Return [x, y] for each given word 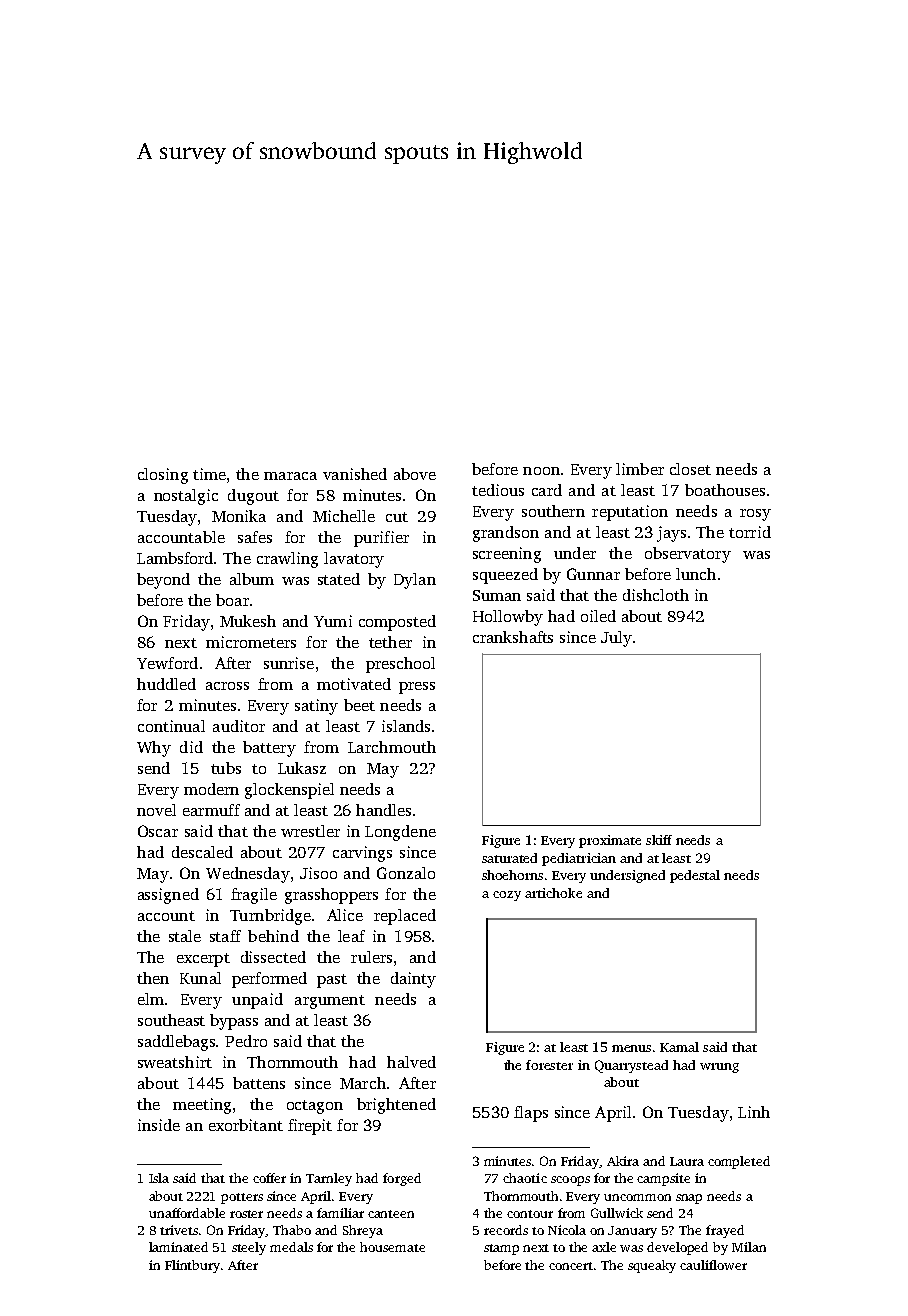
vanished [355, 474]
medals [291, 1247]
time [209, 474]
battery [269, 749]
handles [383, 810]
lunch [696, 574]
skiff [659, 840]
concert [571, 1266]
